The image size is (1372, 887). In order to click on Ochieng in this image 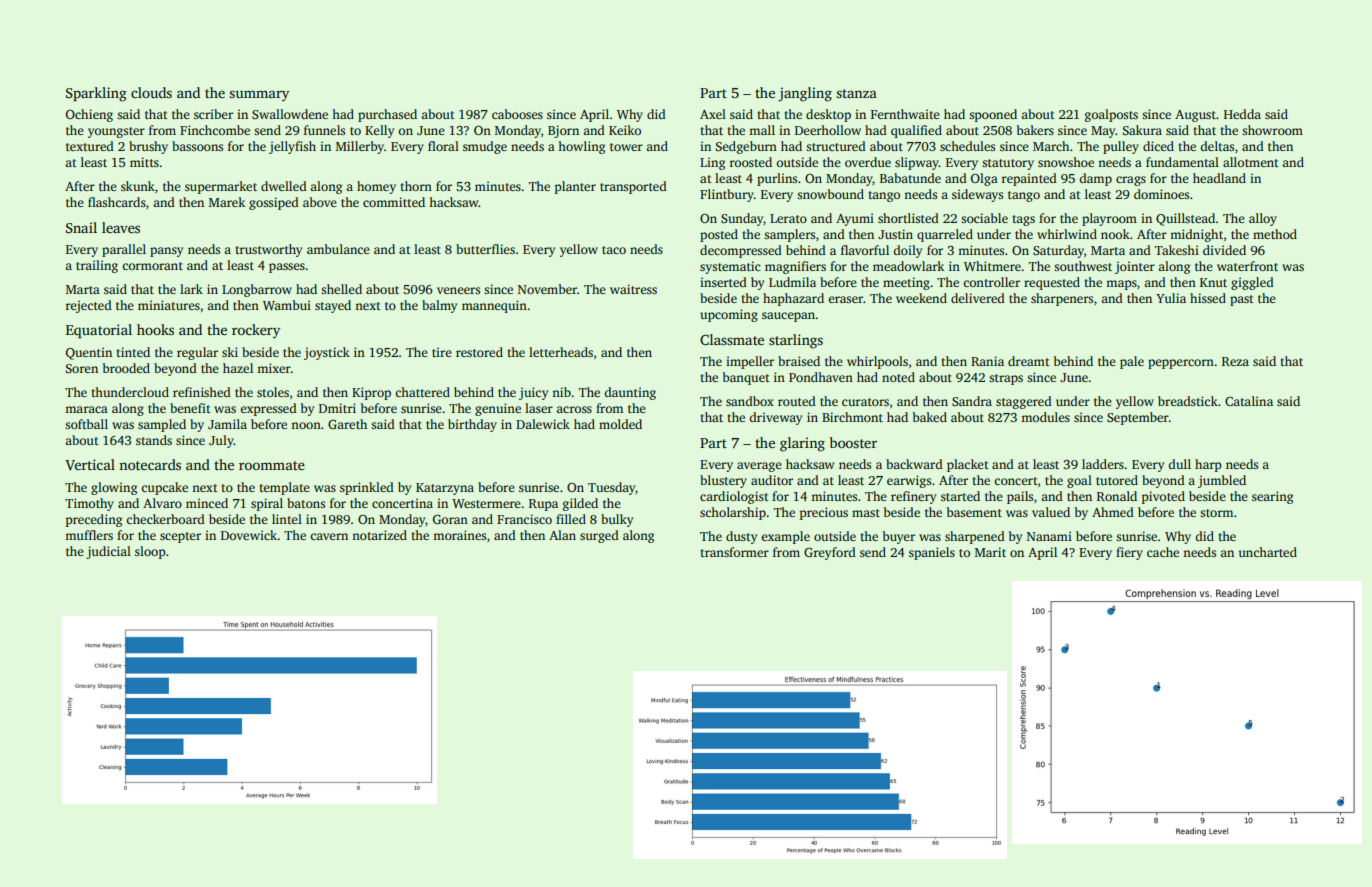, I will do `click(89, 115)`.
